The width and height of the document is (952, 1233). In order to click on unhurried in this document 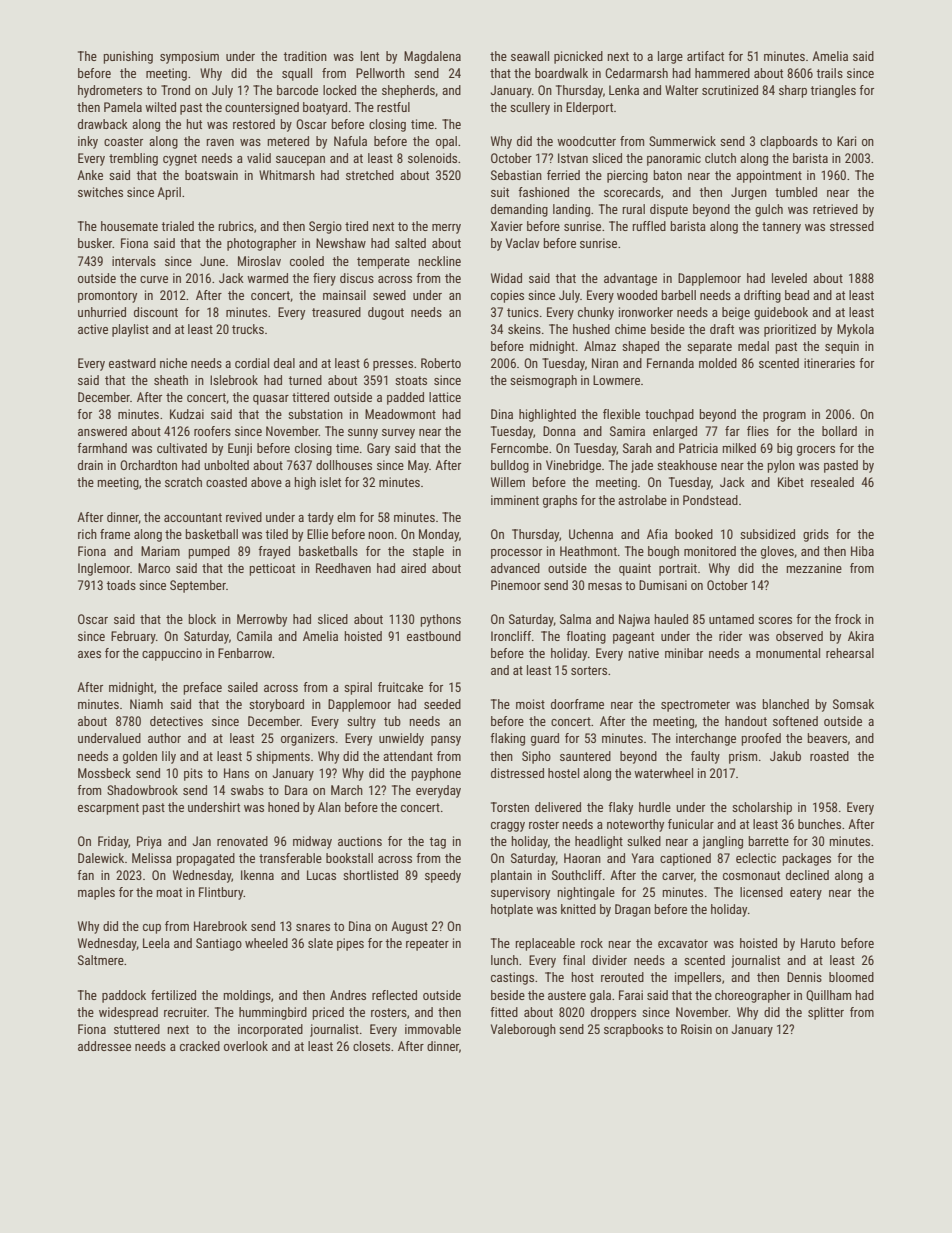, I will do `click(102, 312)`.
